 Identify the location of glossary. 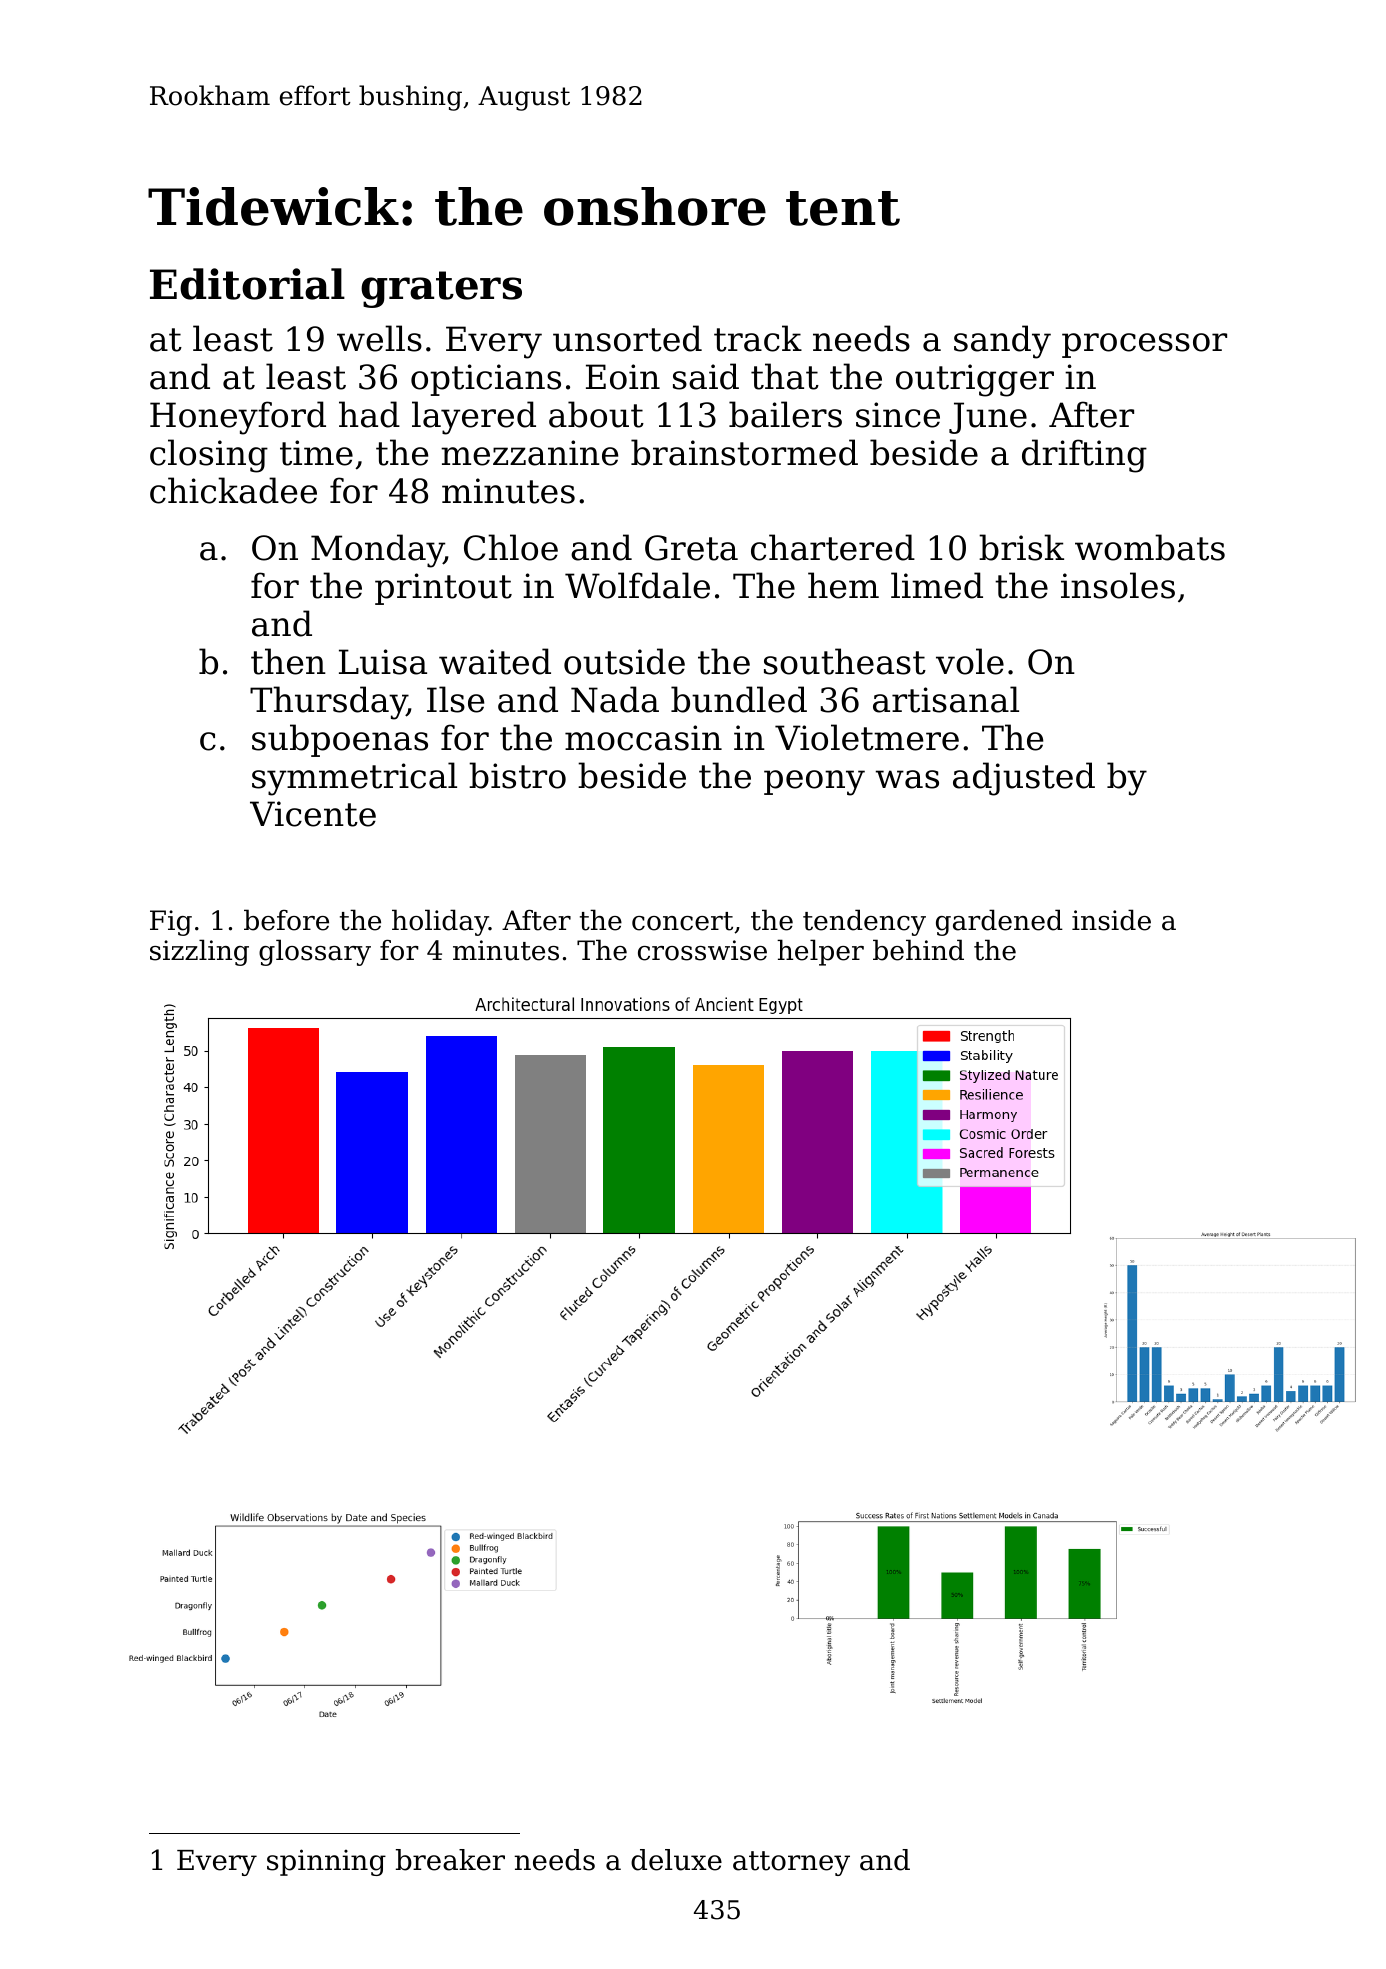
(315, 952).
